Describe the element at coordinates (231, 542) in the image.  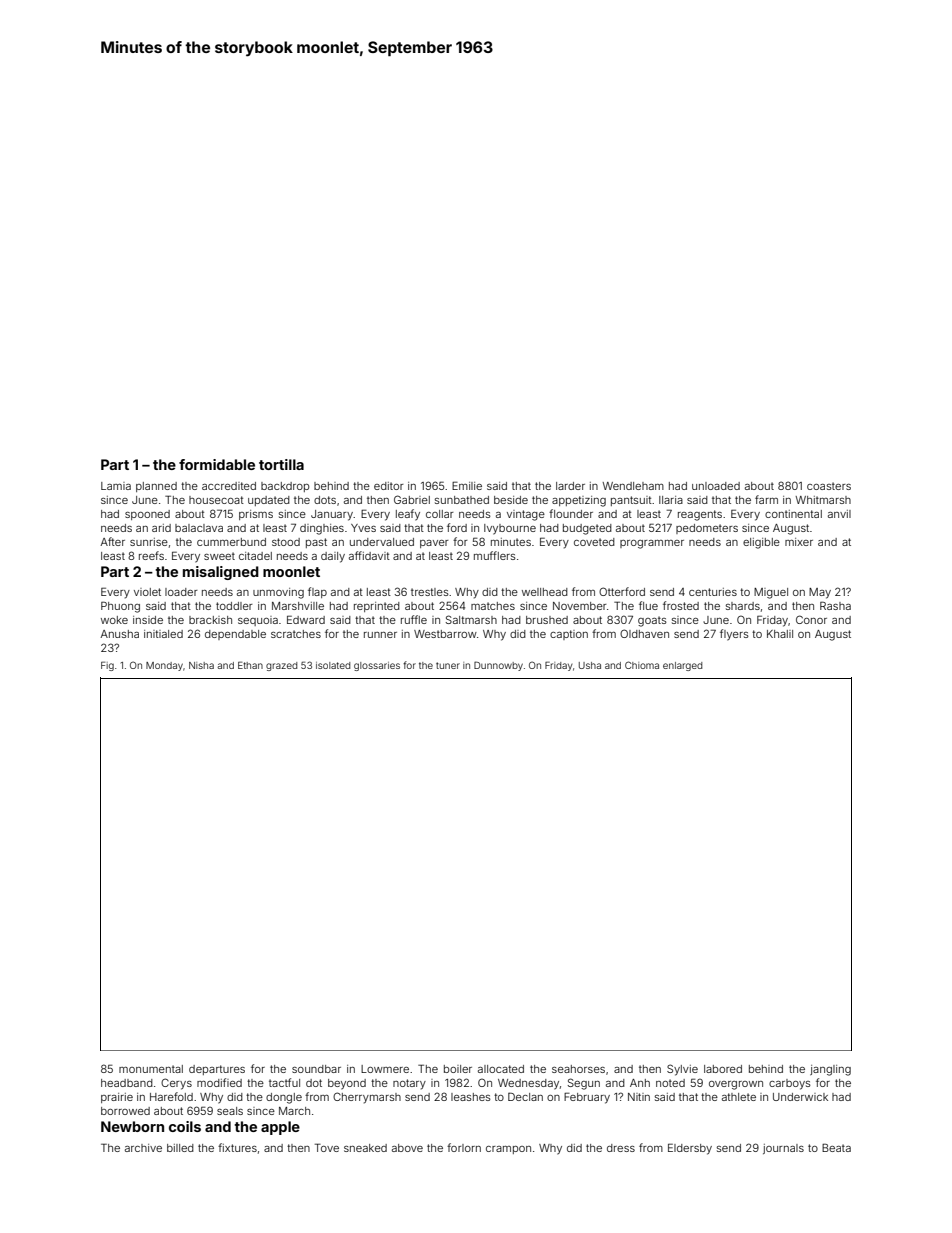
I see `cummerbund` at that location.
